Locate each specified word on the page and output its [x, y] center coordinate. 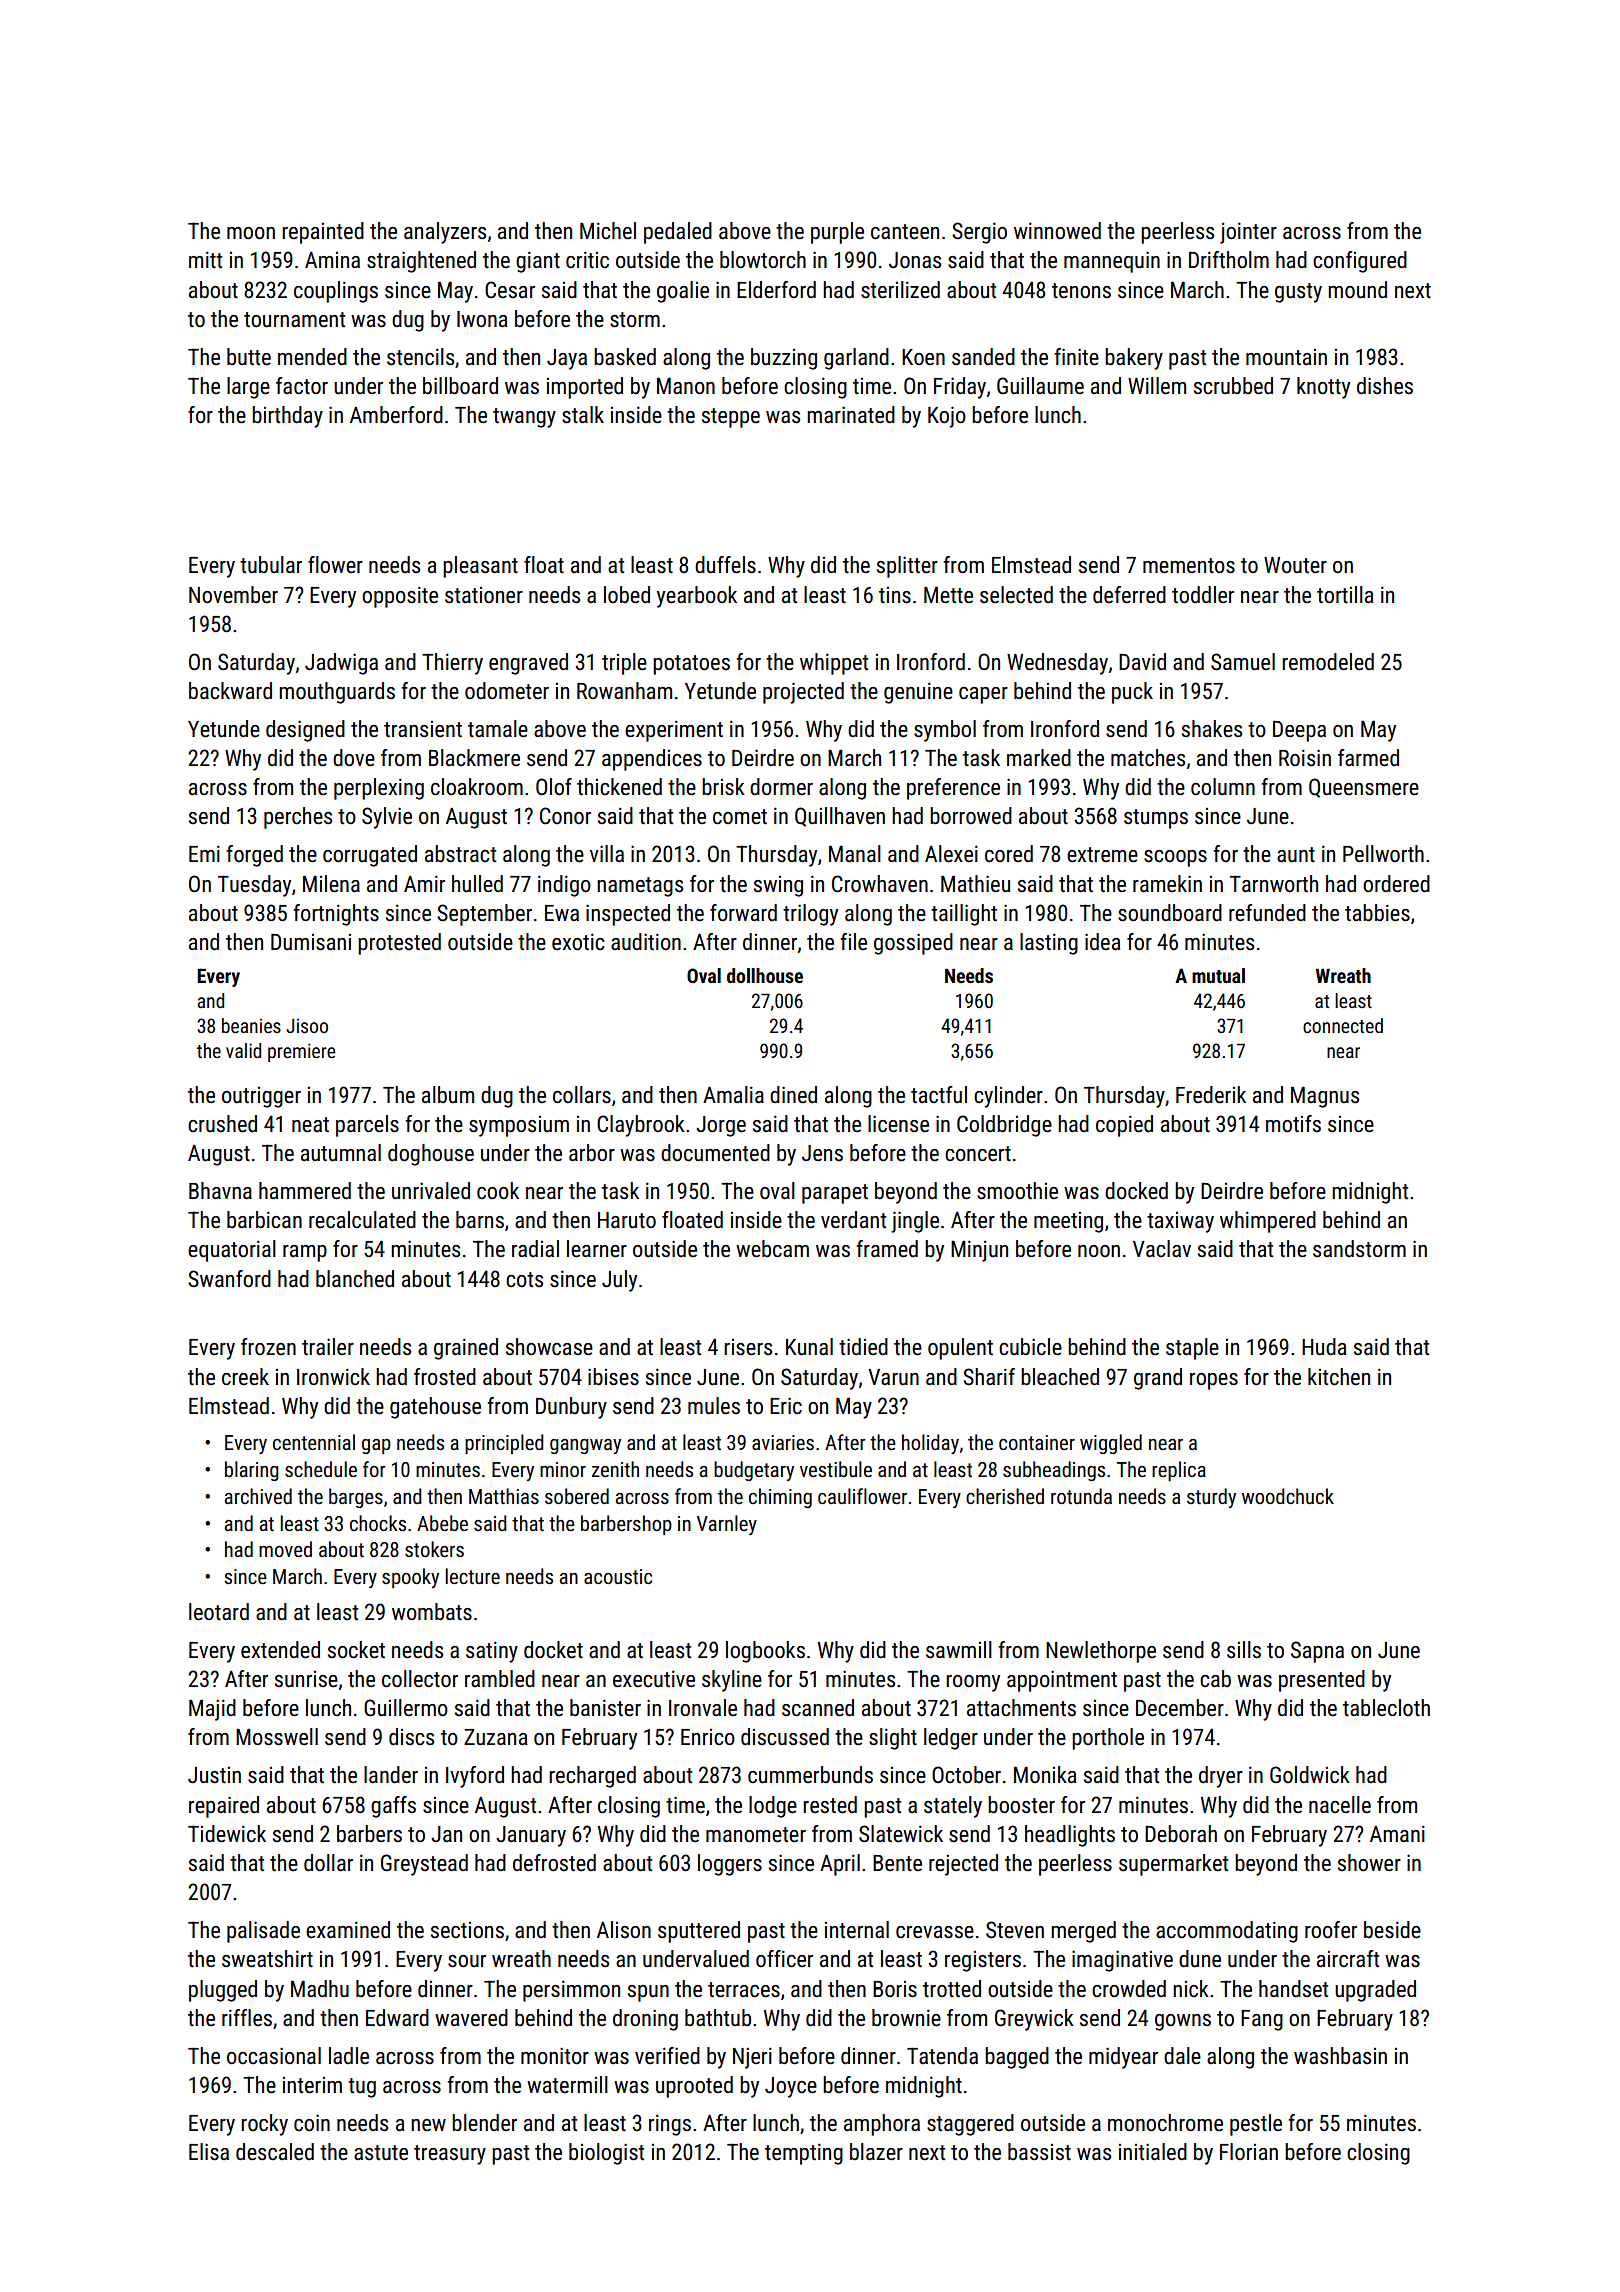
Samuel [1243, 662]
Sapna [1317, 1652]
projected [803, 693]
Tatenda [942, 2056]
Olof [554, 787]
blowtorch [763, 260]
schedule [321, 1469]
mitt [205, 260]
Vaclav [1162, 1249]
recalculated [362, 1220]
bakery [1134, 359]
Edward [397, 2018]
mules [714, 1406]
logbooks [765, 1652]
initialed [1153, 2152]
